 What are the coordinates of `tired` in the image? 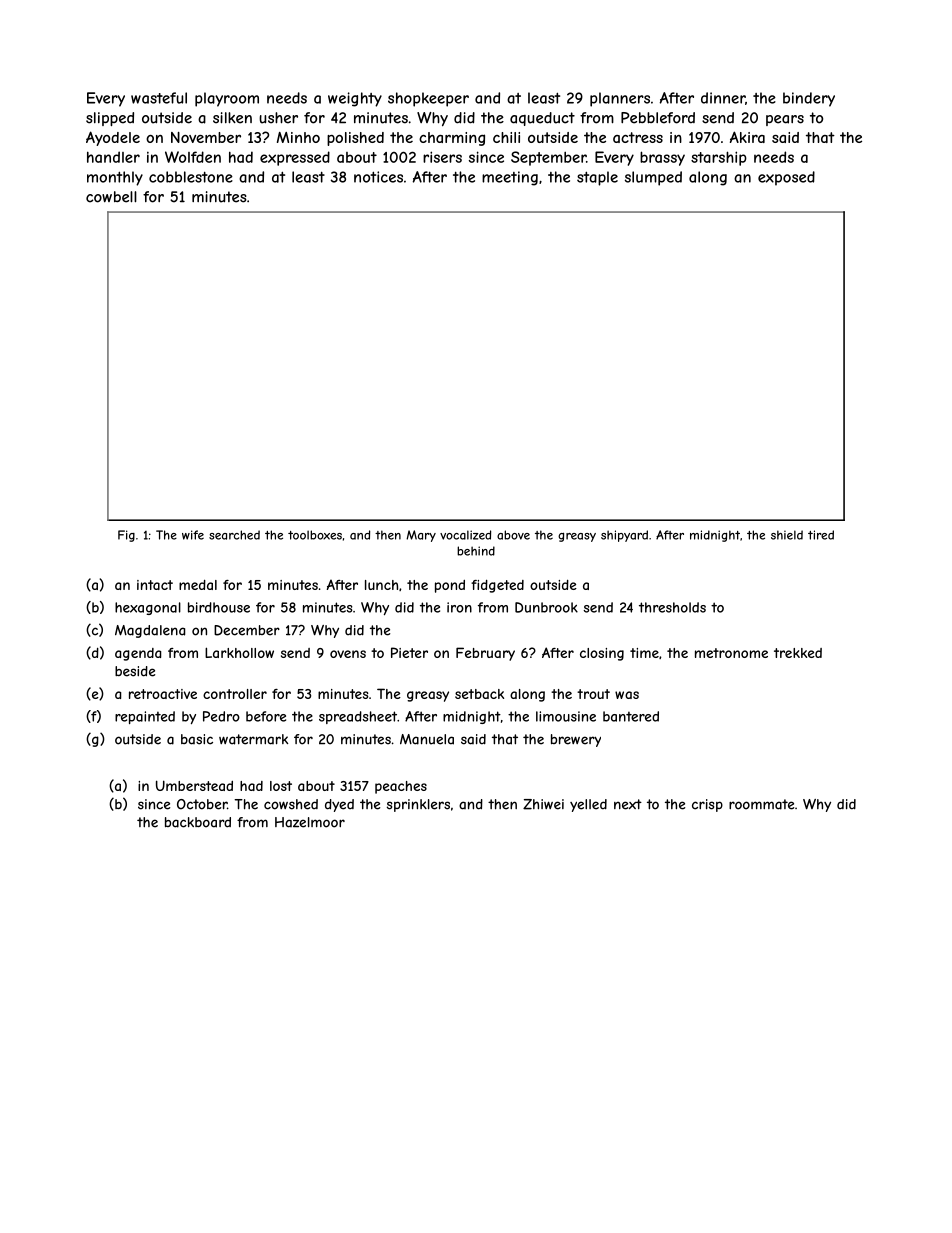 It's located at (821, 535).
